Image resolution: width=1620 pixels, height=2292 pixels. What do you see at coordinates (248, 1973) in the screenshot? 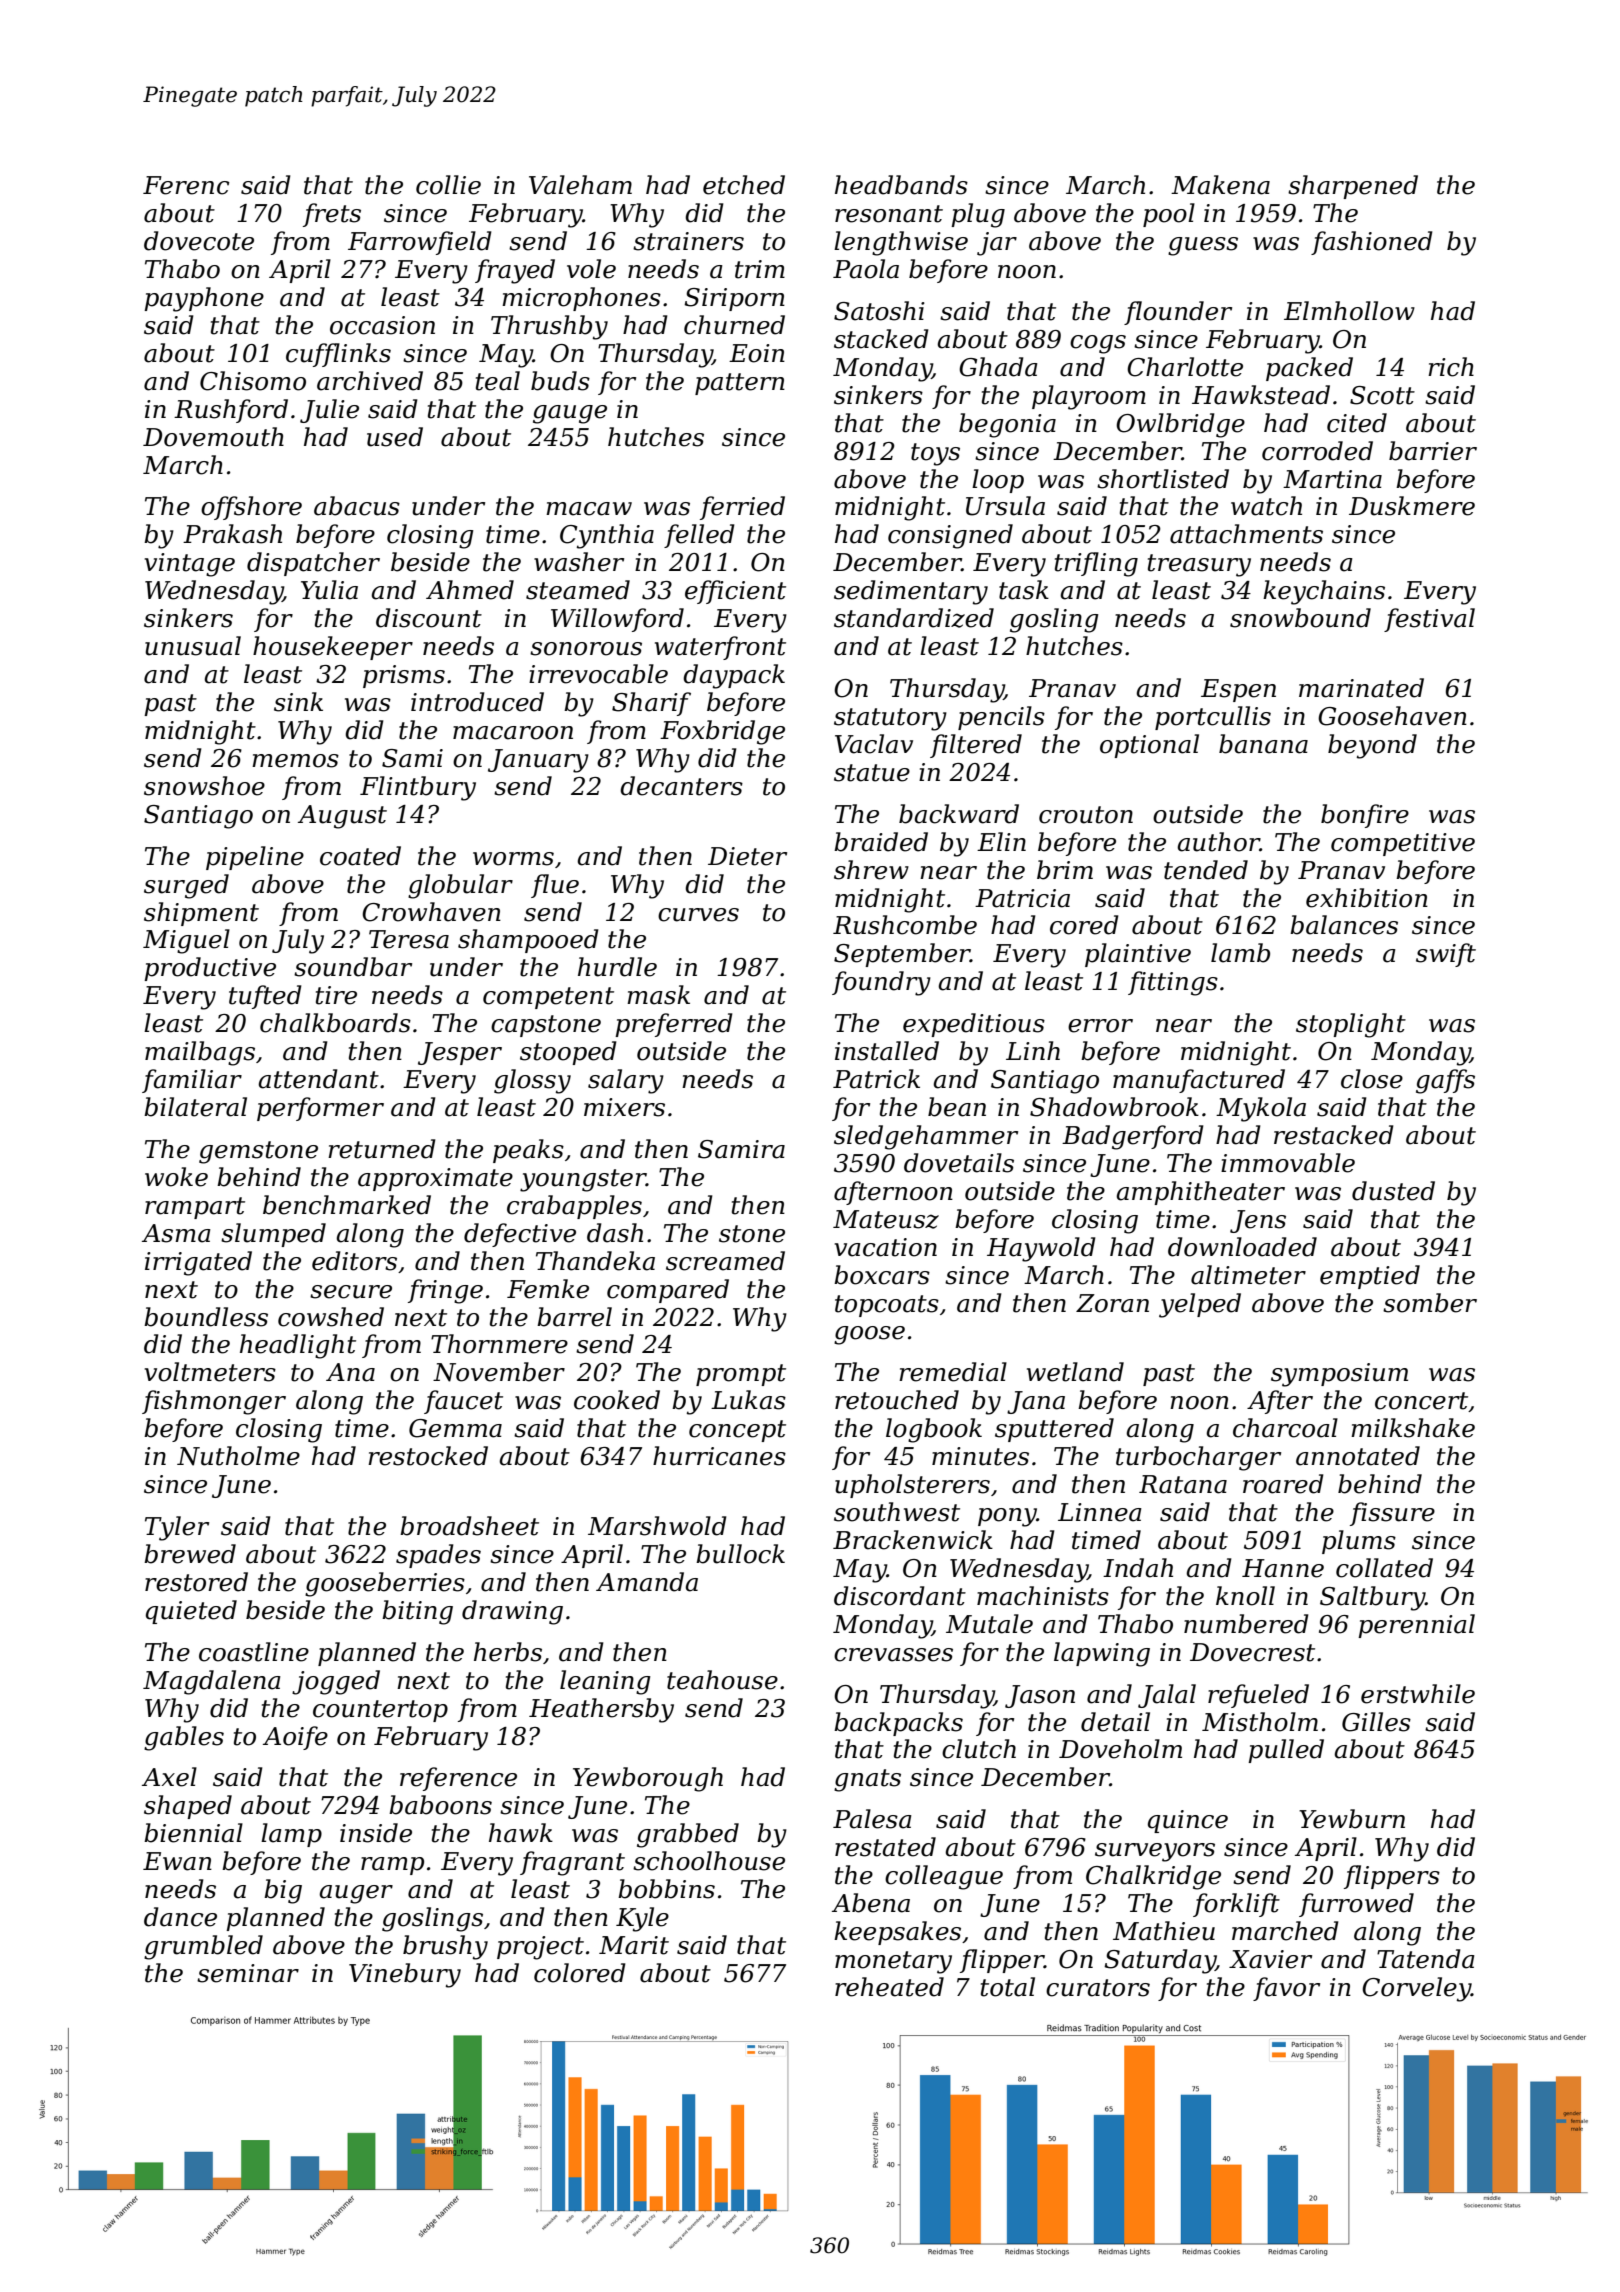
I see `seminar` at bounding box center [248, 1973].
